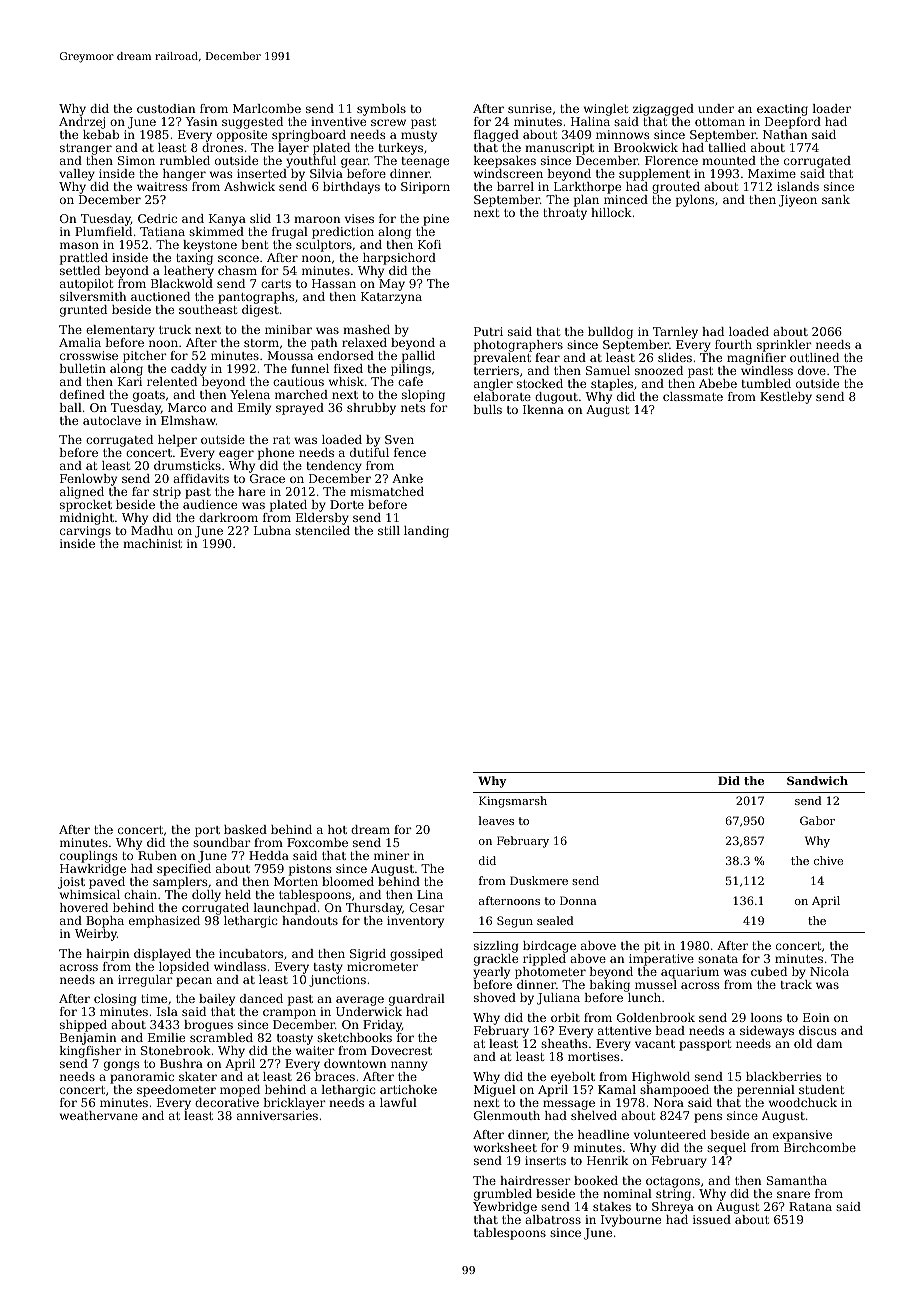 The image size is (924, 1308). What do you see at coordinates (829, 1043) in the page?
I see `dam` at bounding box center [829, 1043].
